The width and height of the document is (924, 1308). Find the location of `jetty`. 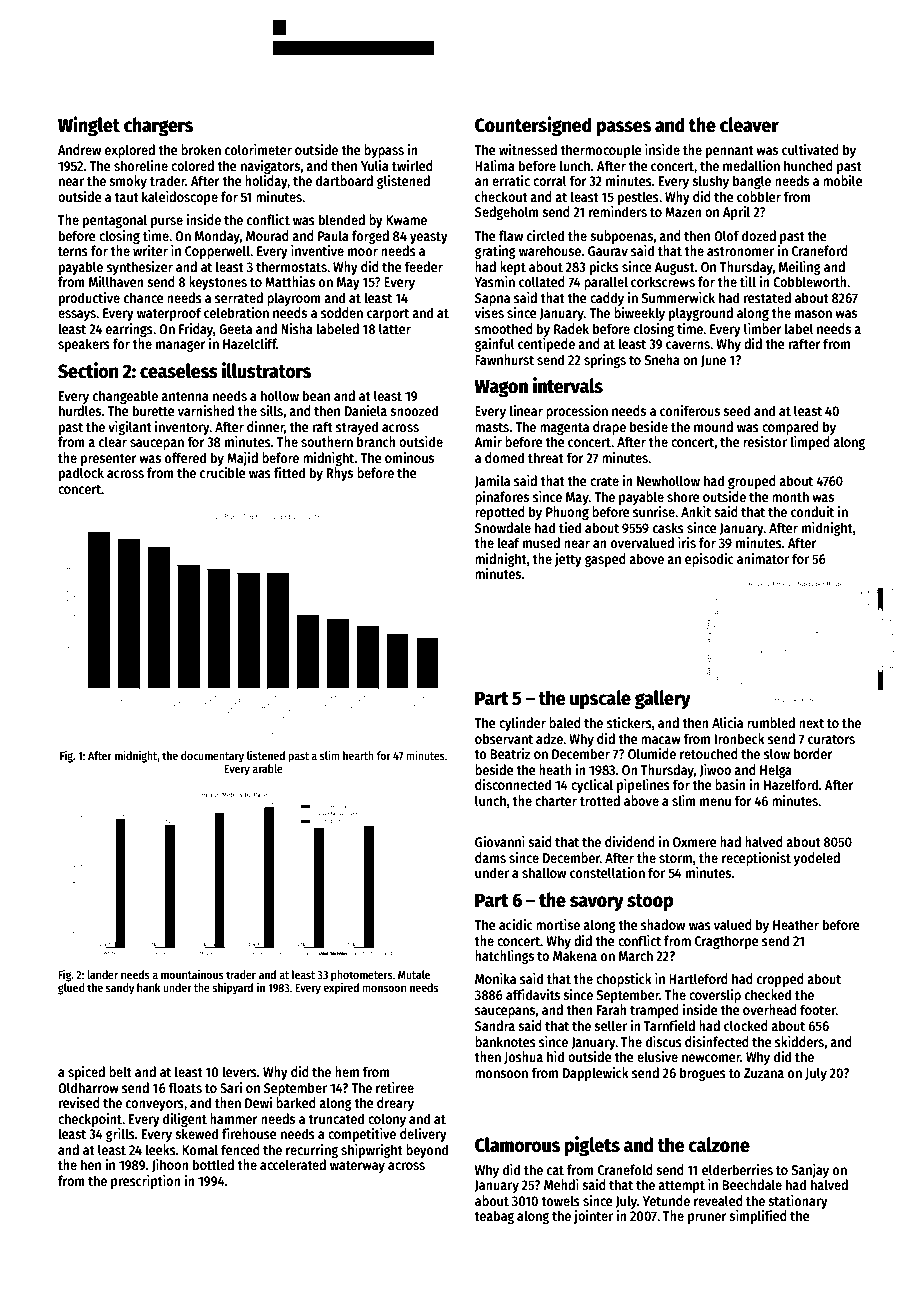

jetty is located at coordinates (568, 560).
